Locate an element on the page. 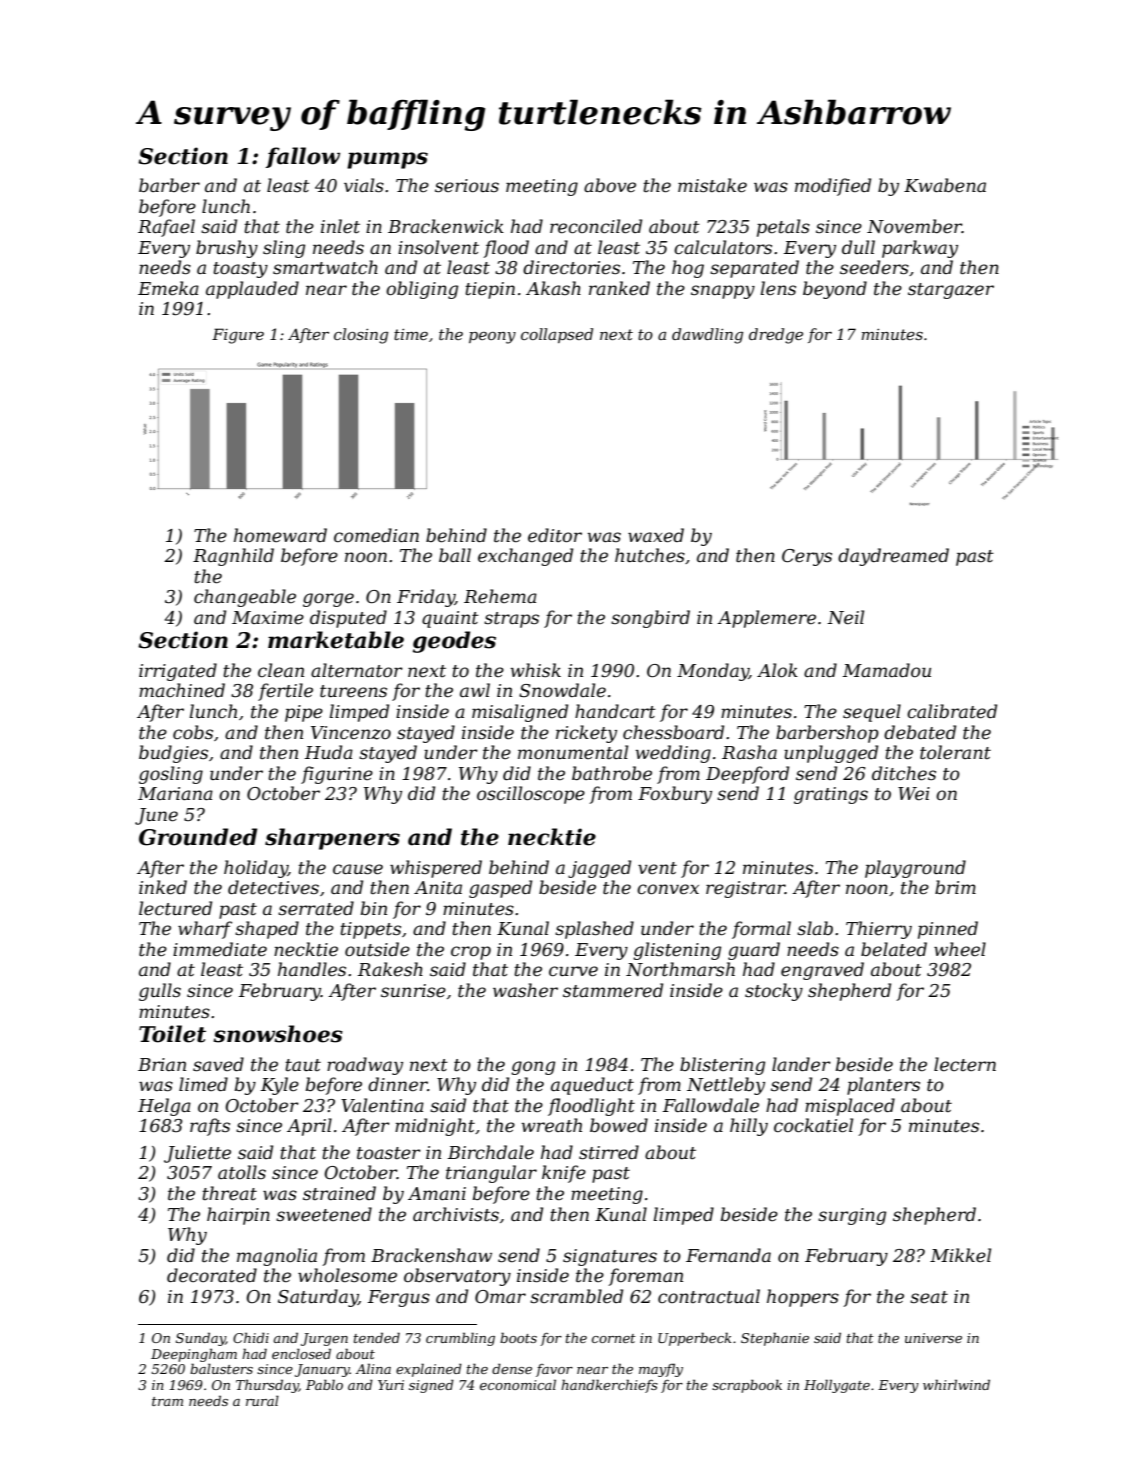 Image resolution: width=1141 pixels, height=1477 pixels. daydreamed is located at coordinates (893, 557).
